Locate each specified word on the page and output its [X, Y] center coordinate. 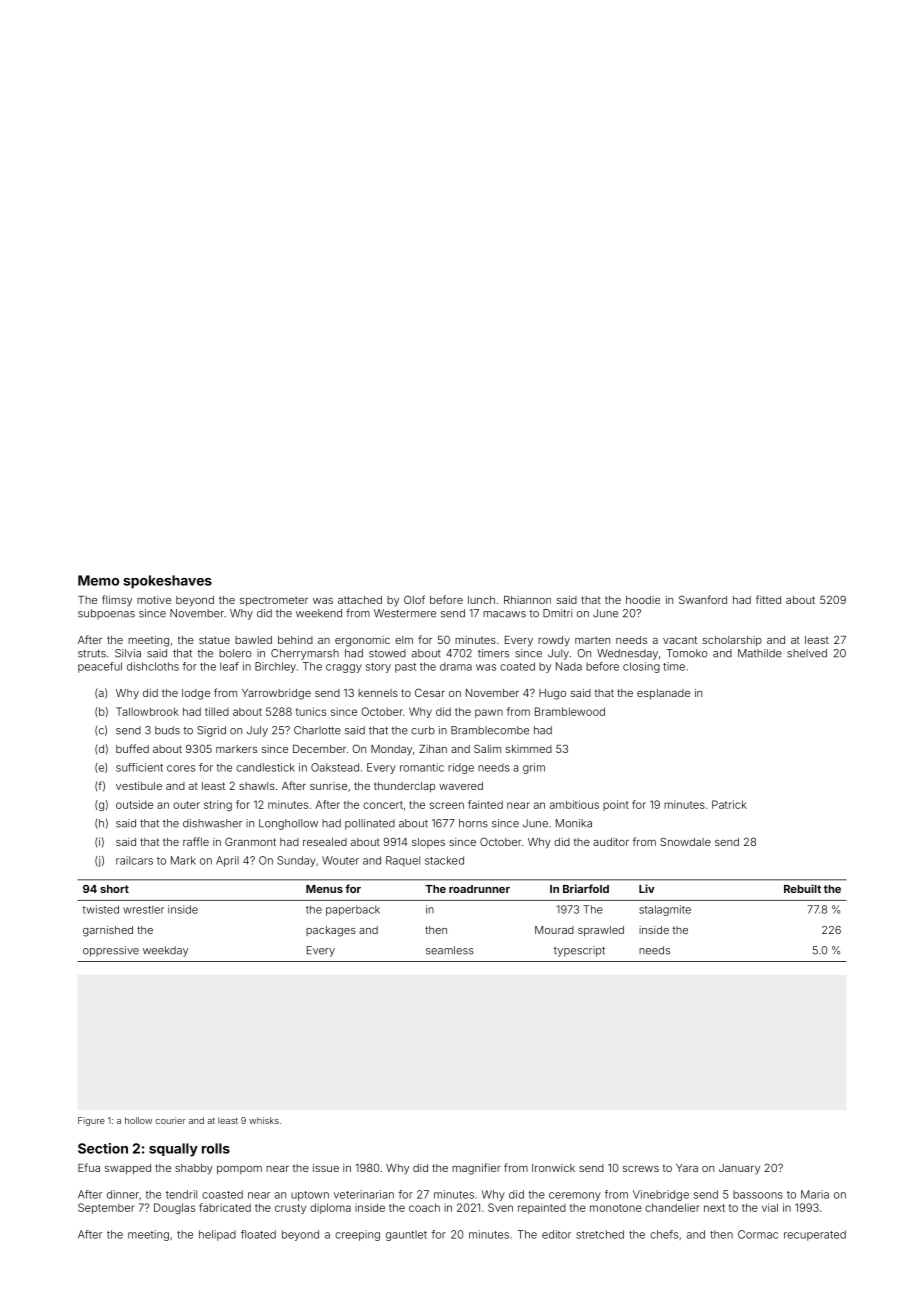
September [106, 1208]
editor [556, 1234]
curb [423, 730]
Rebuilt [802, 888]
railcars [134, 860]
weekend [319, 613]
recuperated [815, 1235]
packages [331, 931]
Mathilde [760, 653]
